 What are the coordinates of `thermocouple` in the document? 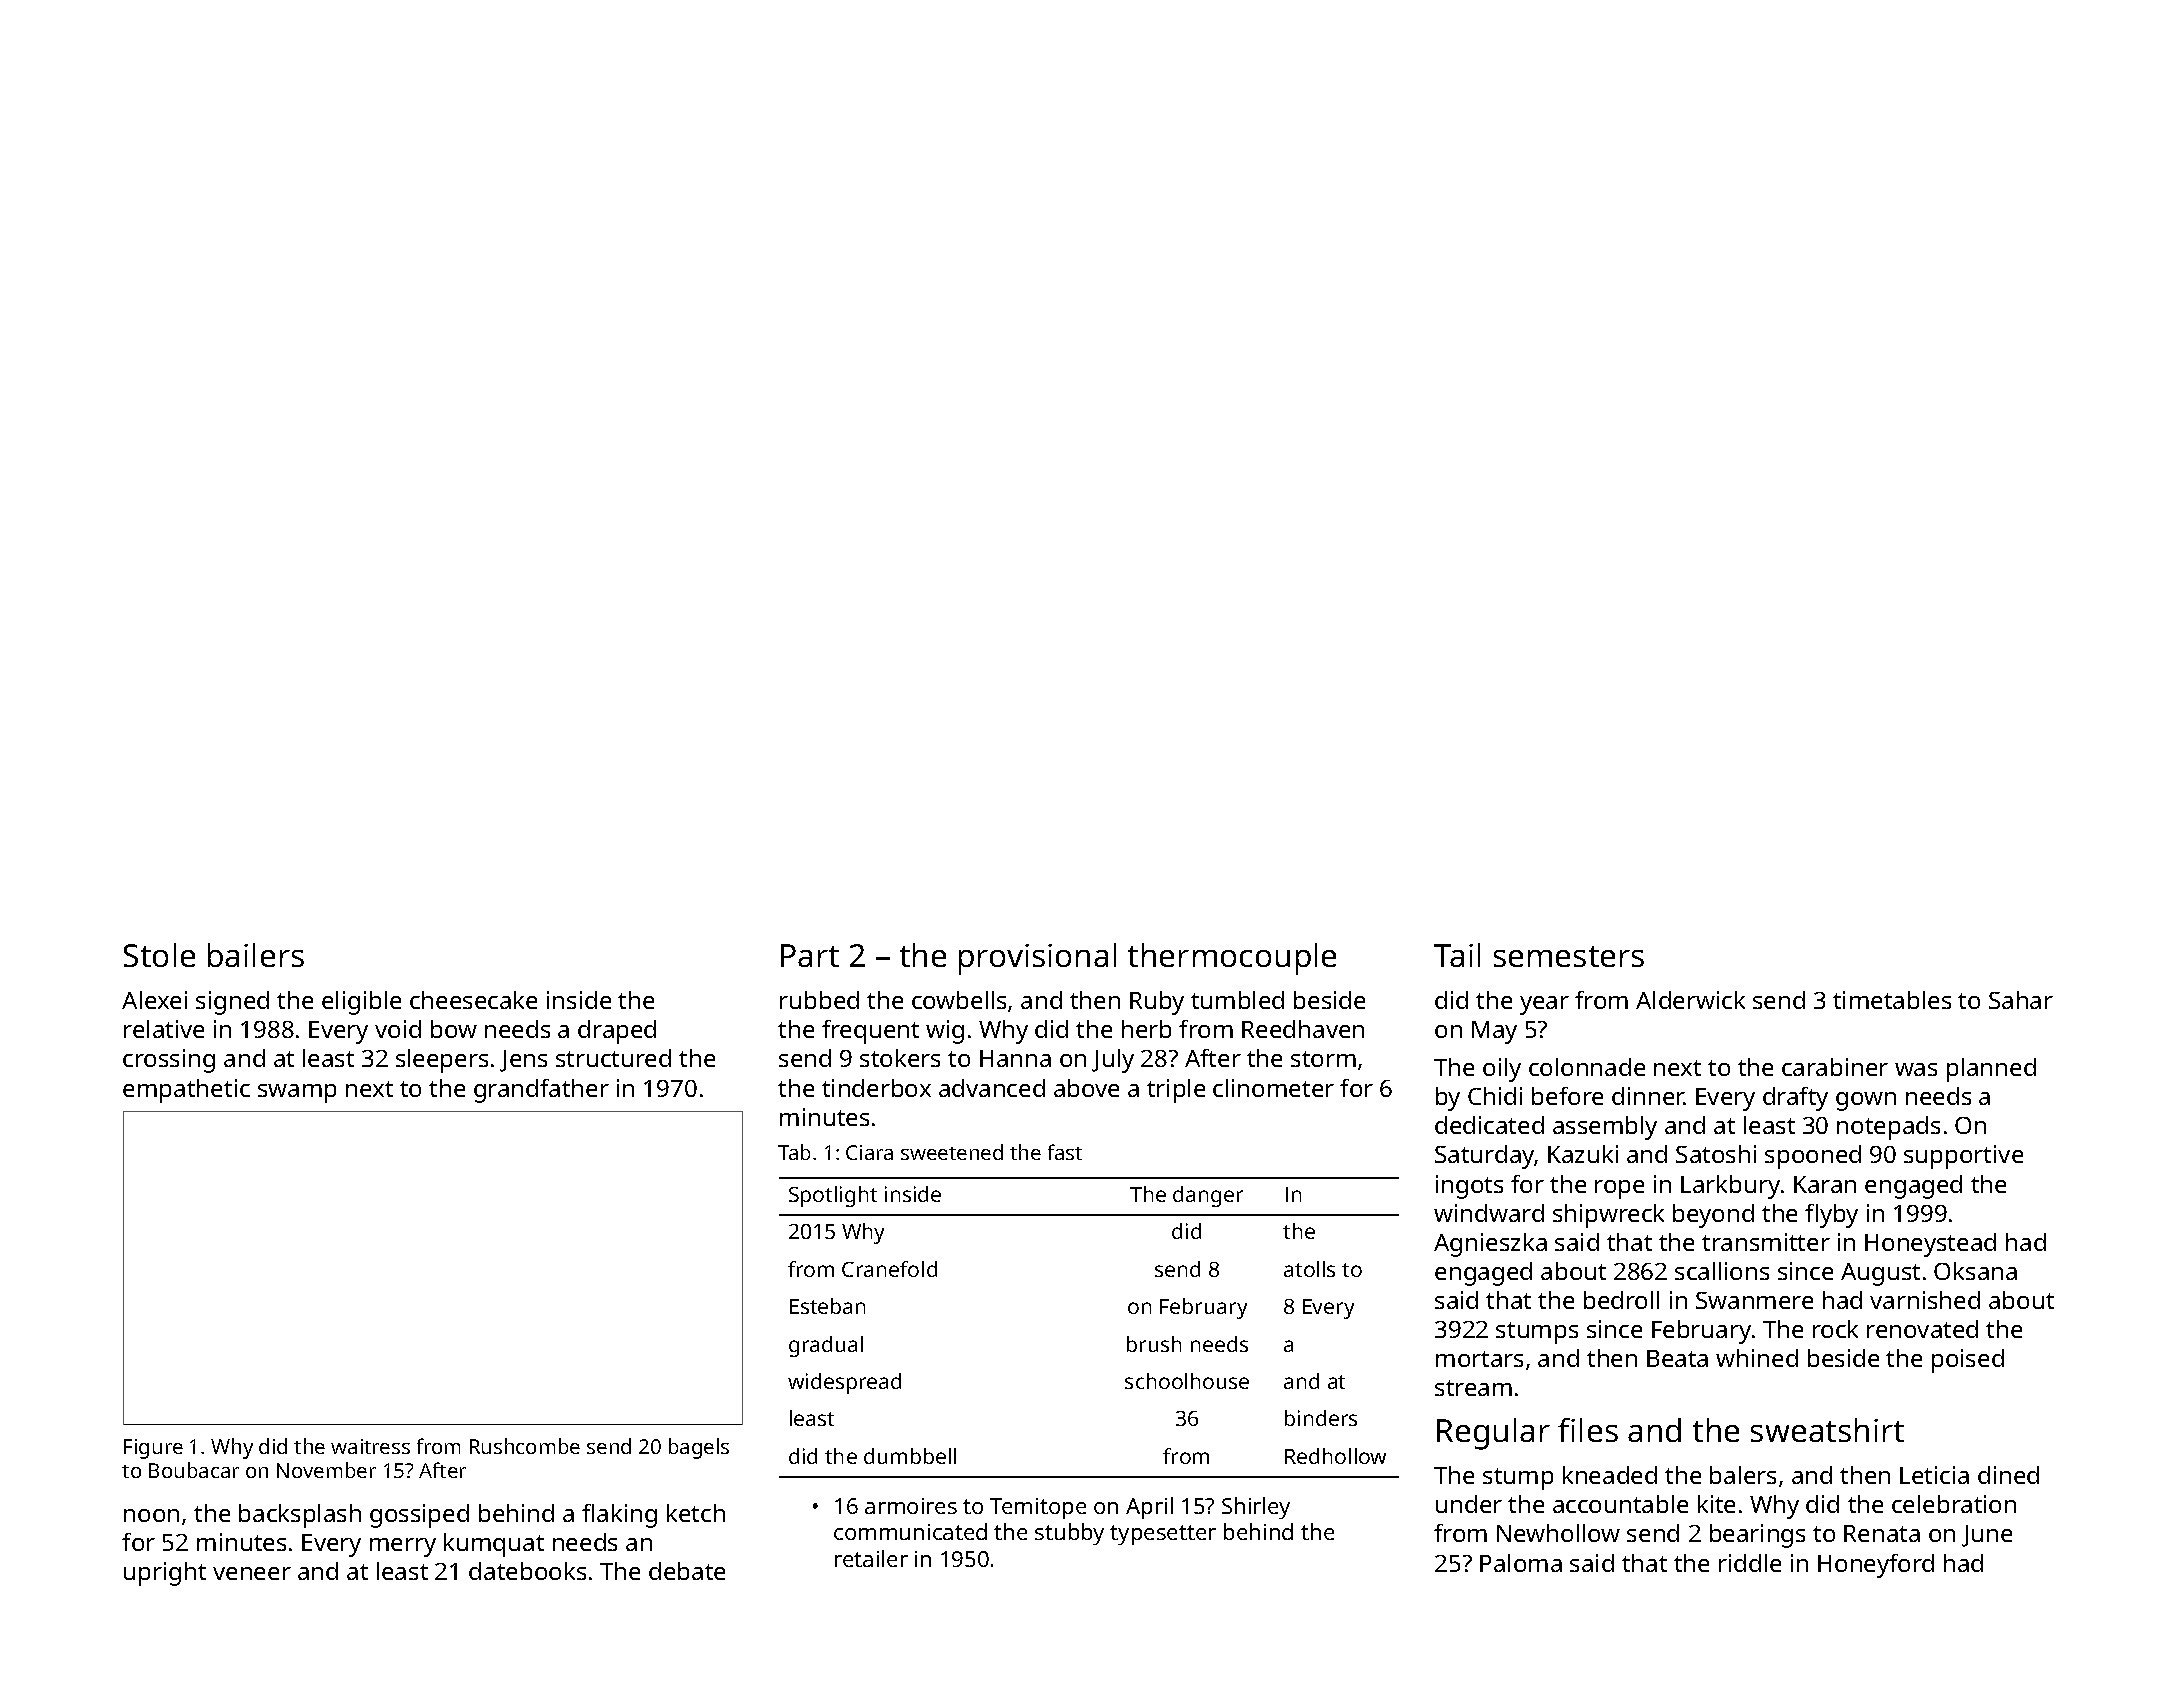 It's located at (1232, 959).
